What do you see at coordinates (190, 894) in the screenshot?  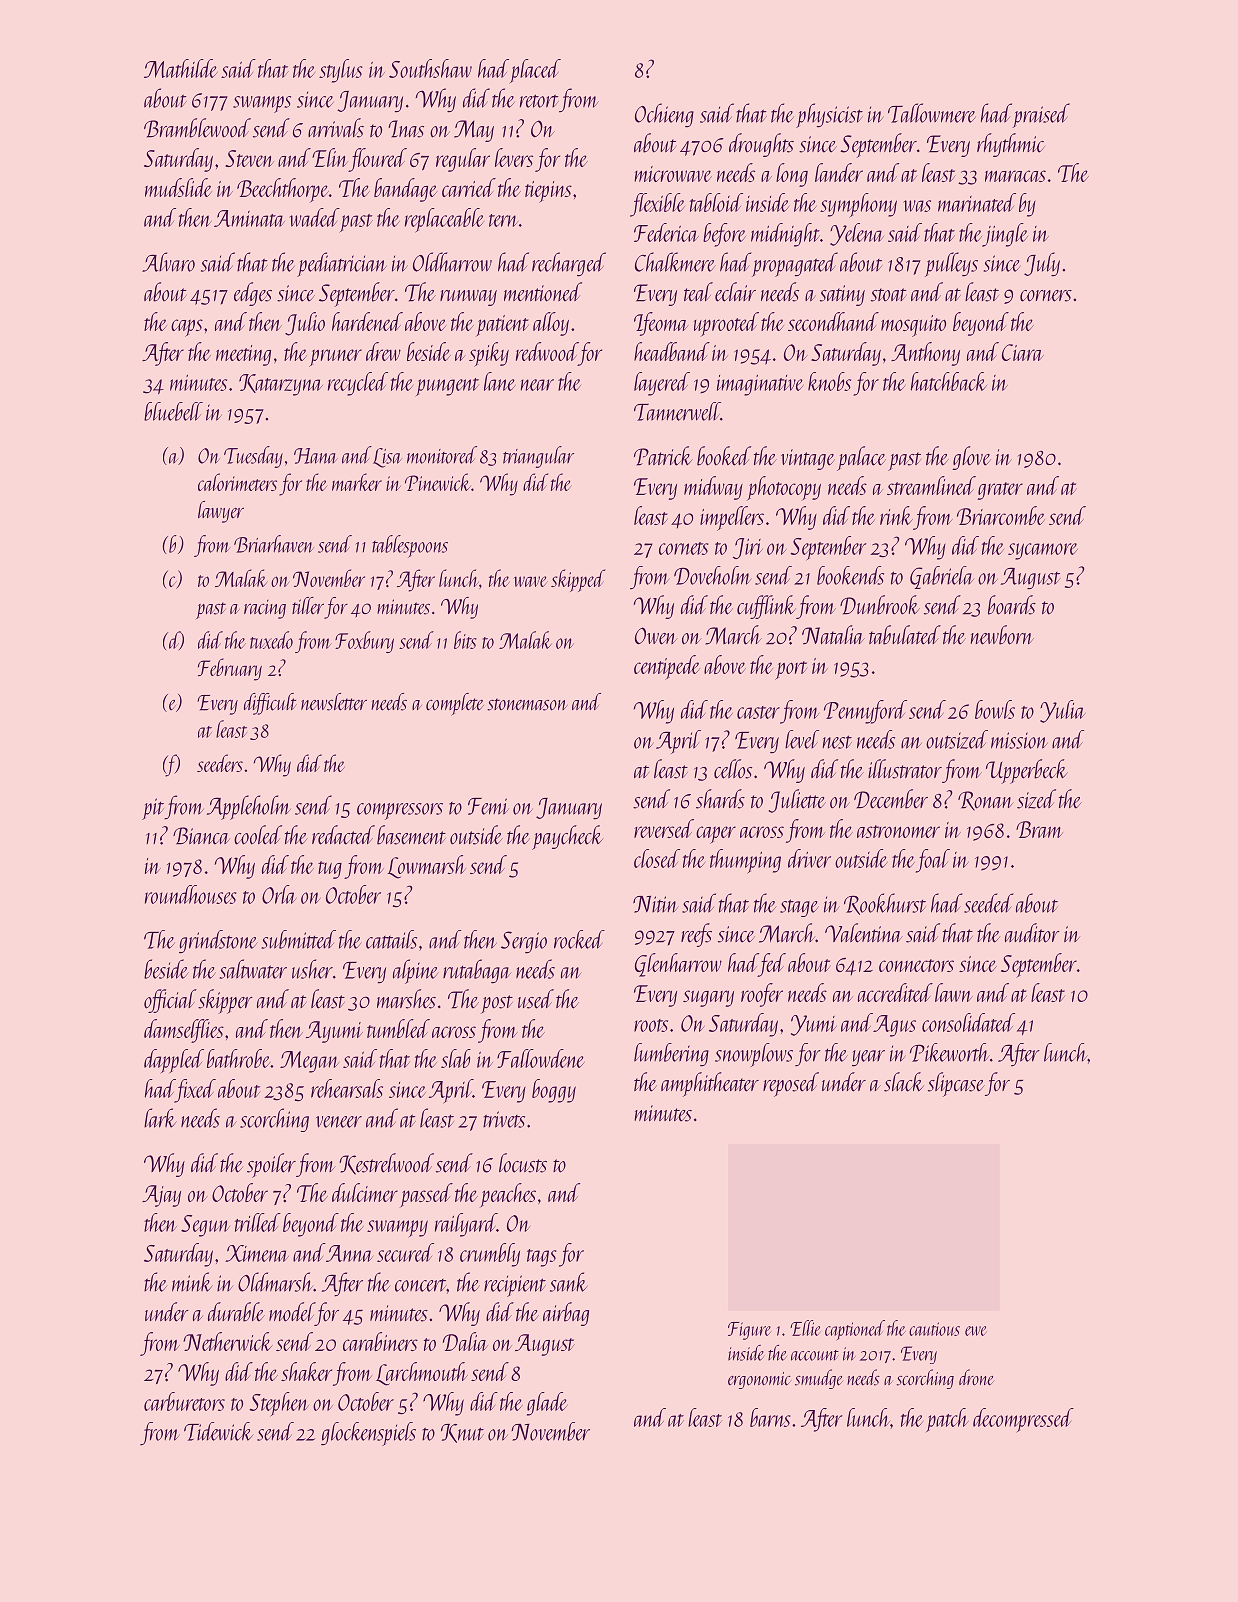 I see `roundhouses` at bounding box center [190, 894].
